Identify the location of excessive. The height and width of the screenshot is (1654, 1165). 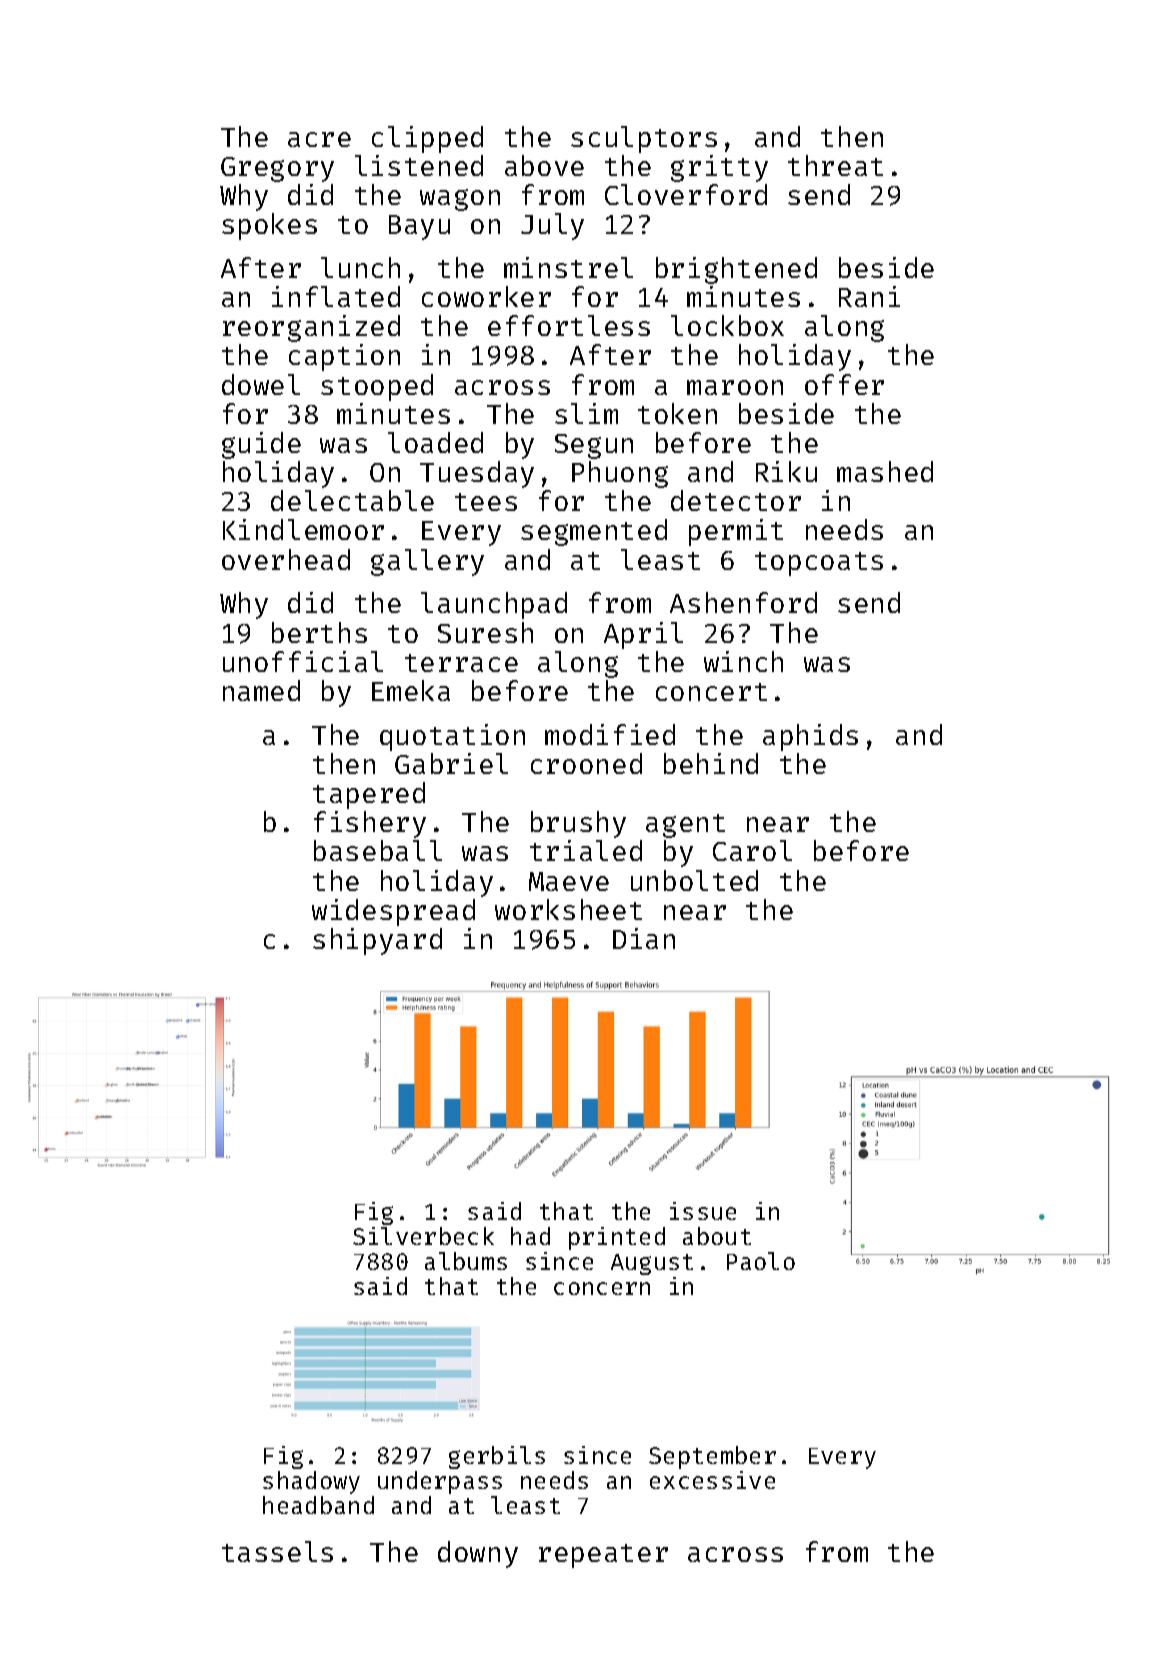
(712, 1480).
